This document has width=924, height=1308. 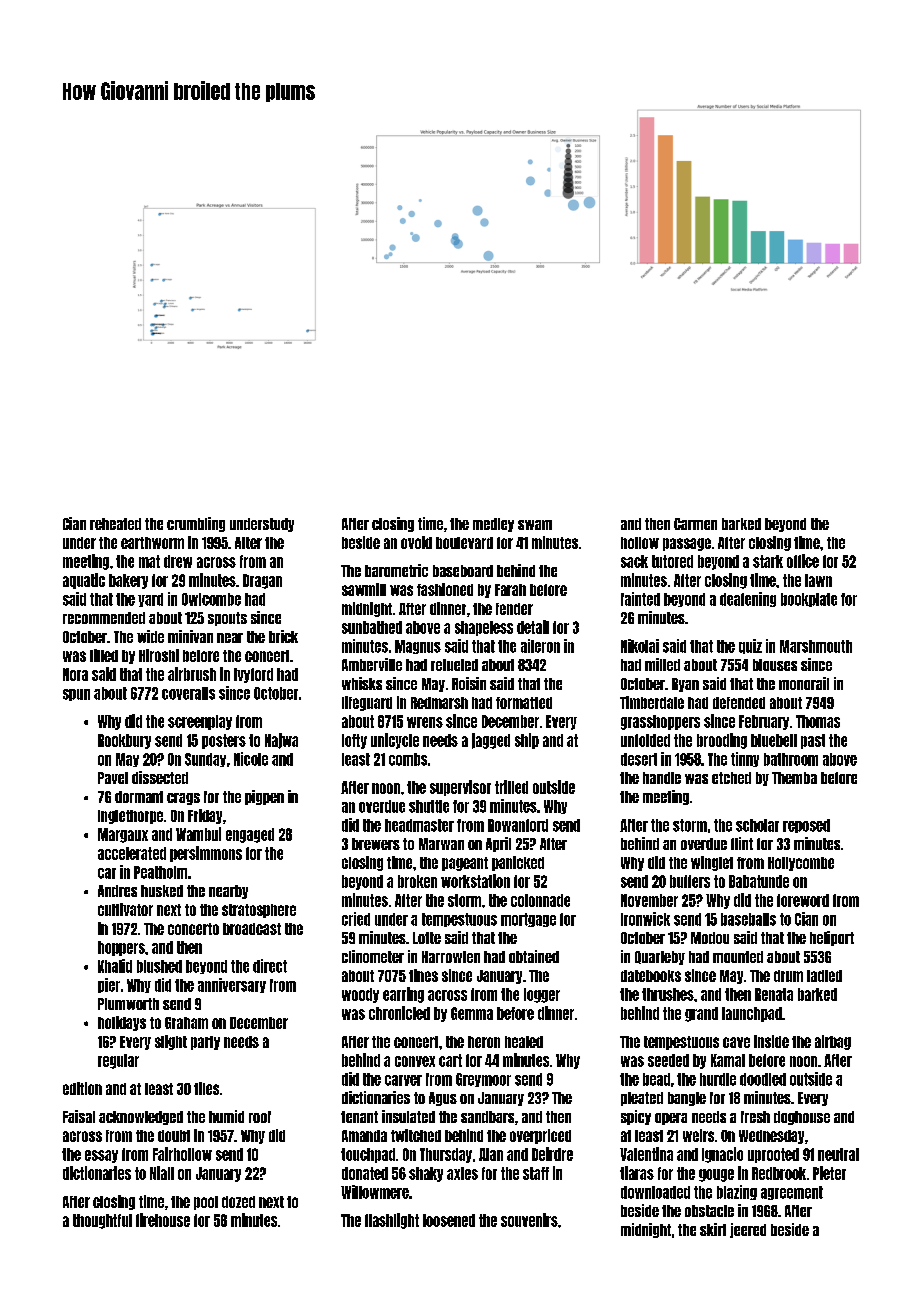 What do you see at coordinates (472, 1013) in the document?
I see `Gemma` at bounding box center [472, 1013].
